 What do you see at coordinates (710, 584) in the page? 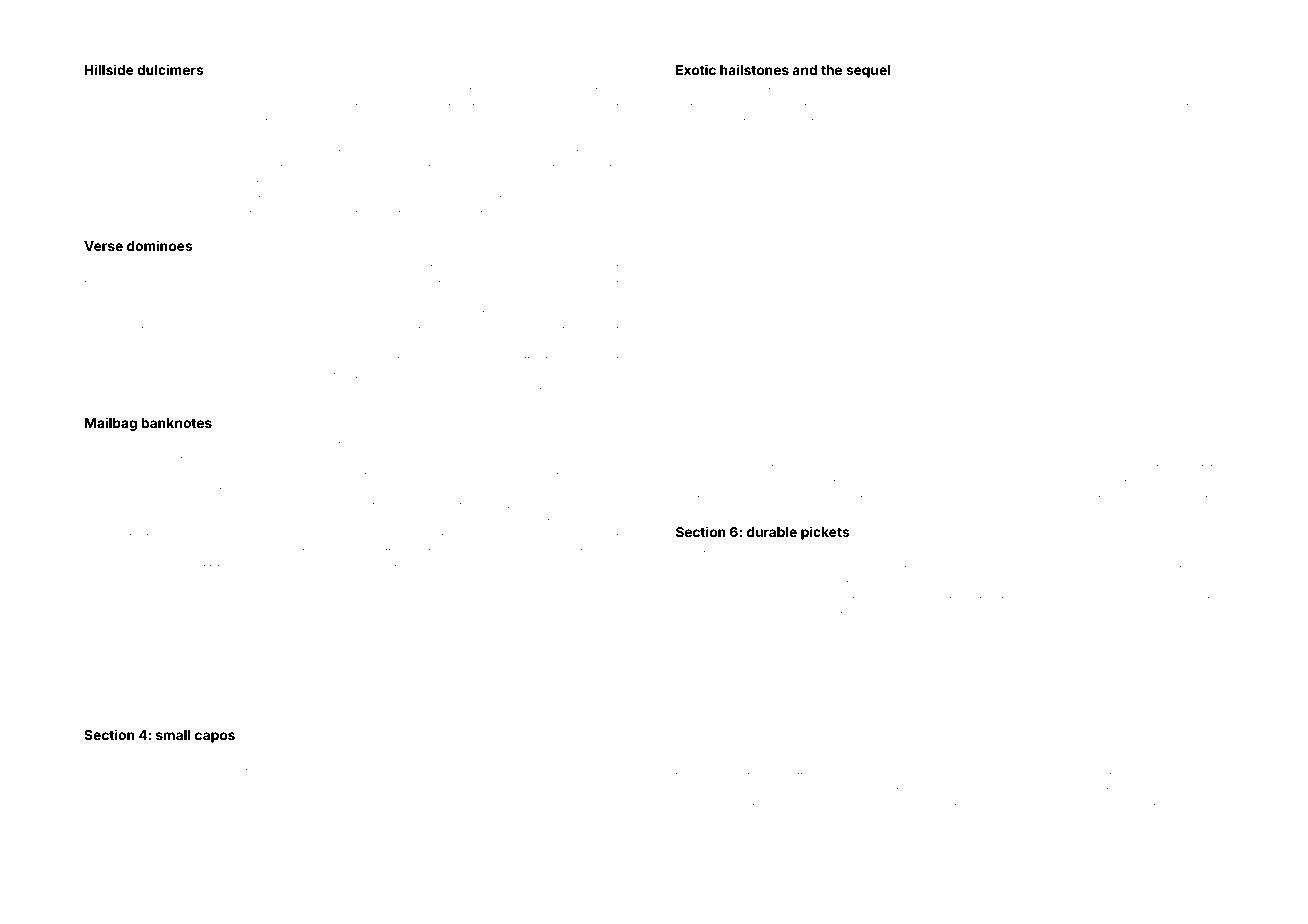
I see `Dapplemouth` at bounding box center [710, 584].
